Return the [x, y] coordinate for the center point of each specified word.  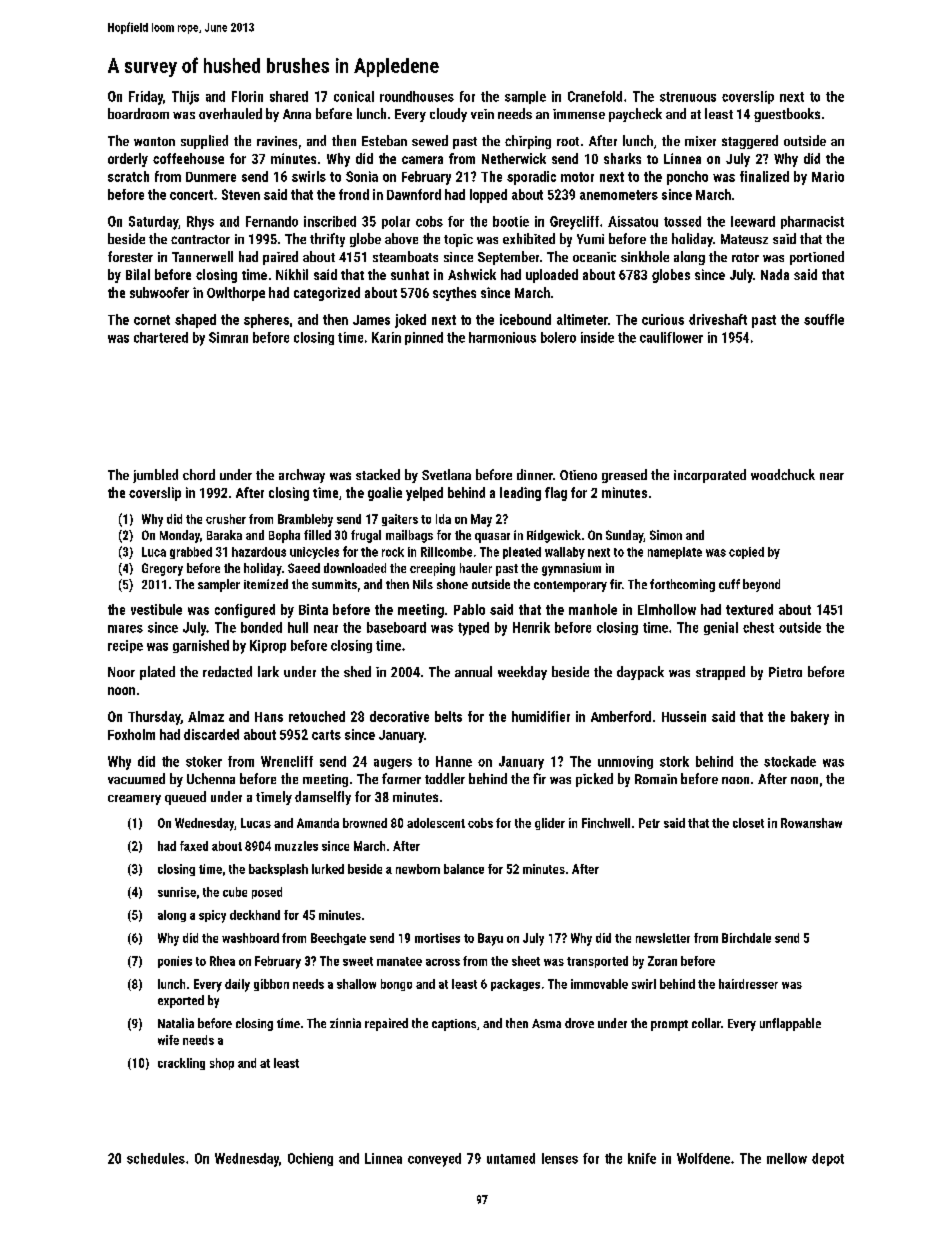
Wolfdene [703, 1158]
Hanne [454, 761]
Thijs [185, 98]
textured [749, 609]
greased [624, 476]
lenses [560, 1158]
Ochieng [310, 1159]
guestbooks [787, 115]
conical [354, 96]
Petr [649, 823]
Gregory [162, 569]
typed [473, 629]
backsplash [278, 870]
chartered [161, 337]
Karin [386, 337]
